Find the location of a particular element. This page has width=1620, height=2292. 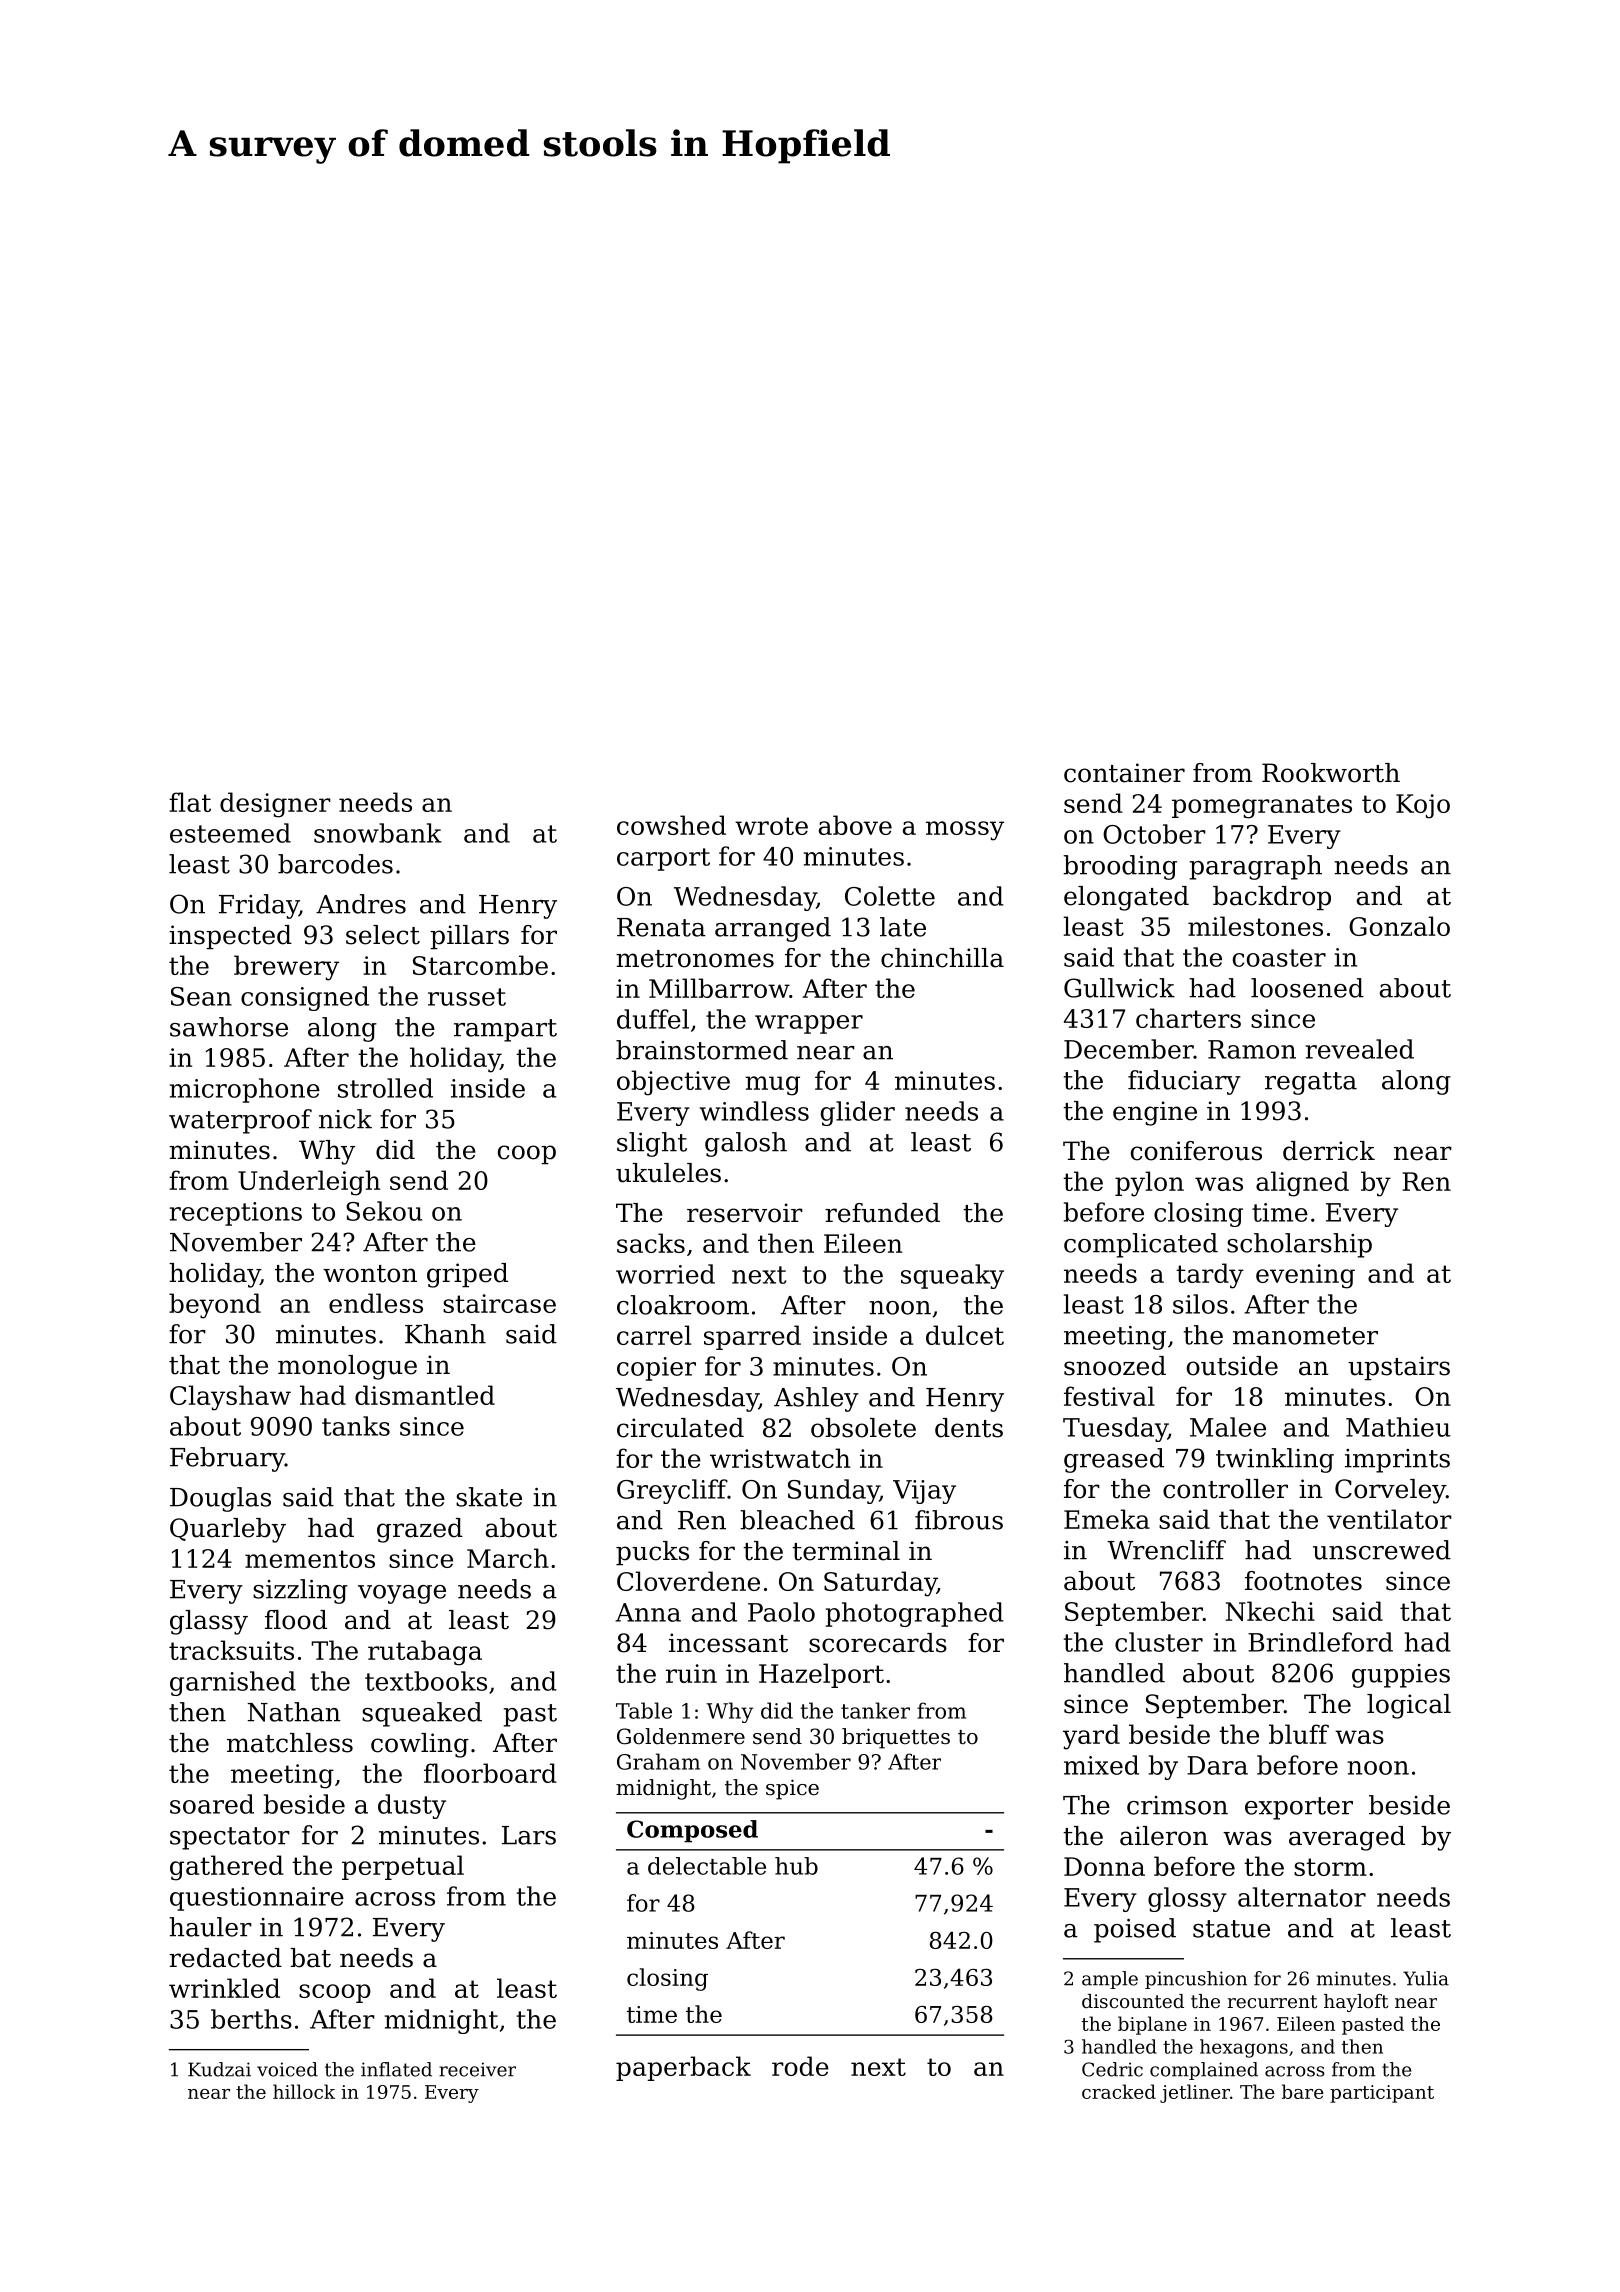

receiver is located at coordinates (477, 2069).
